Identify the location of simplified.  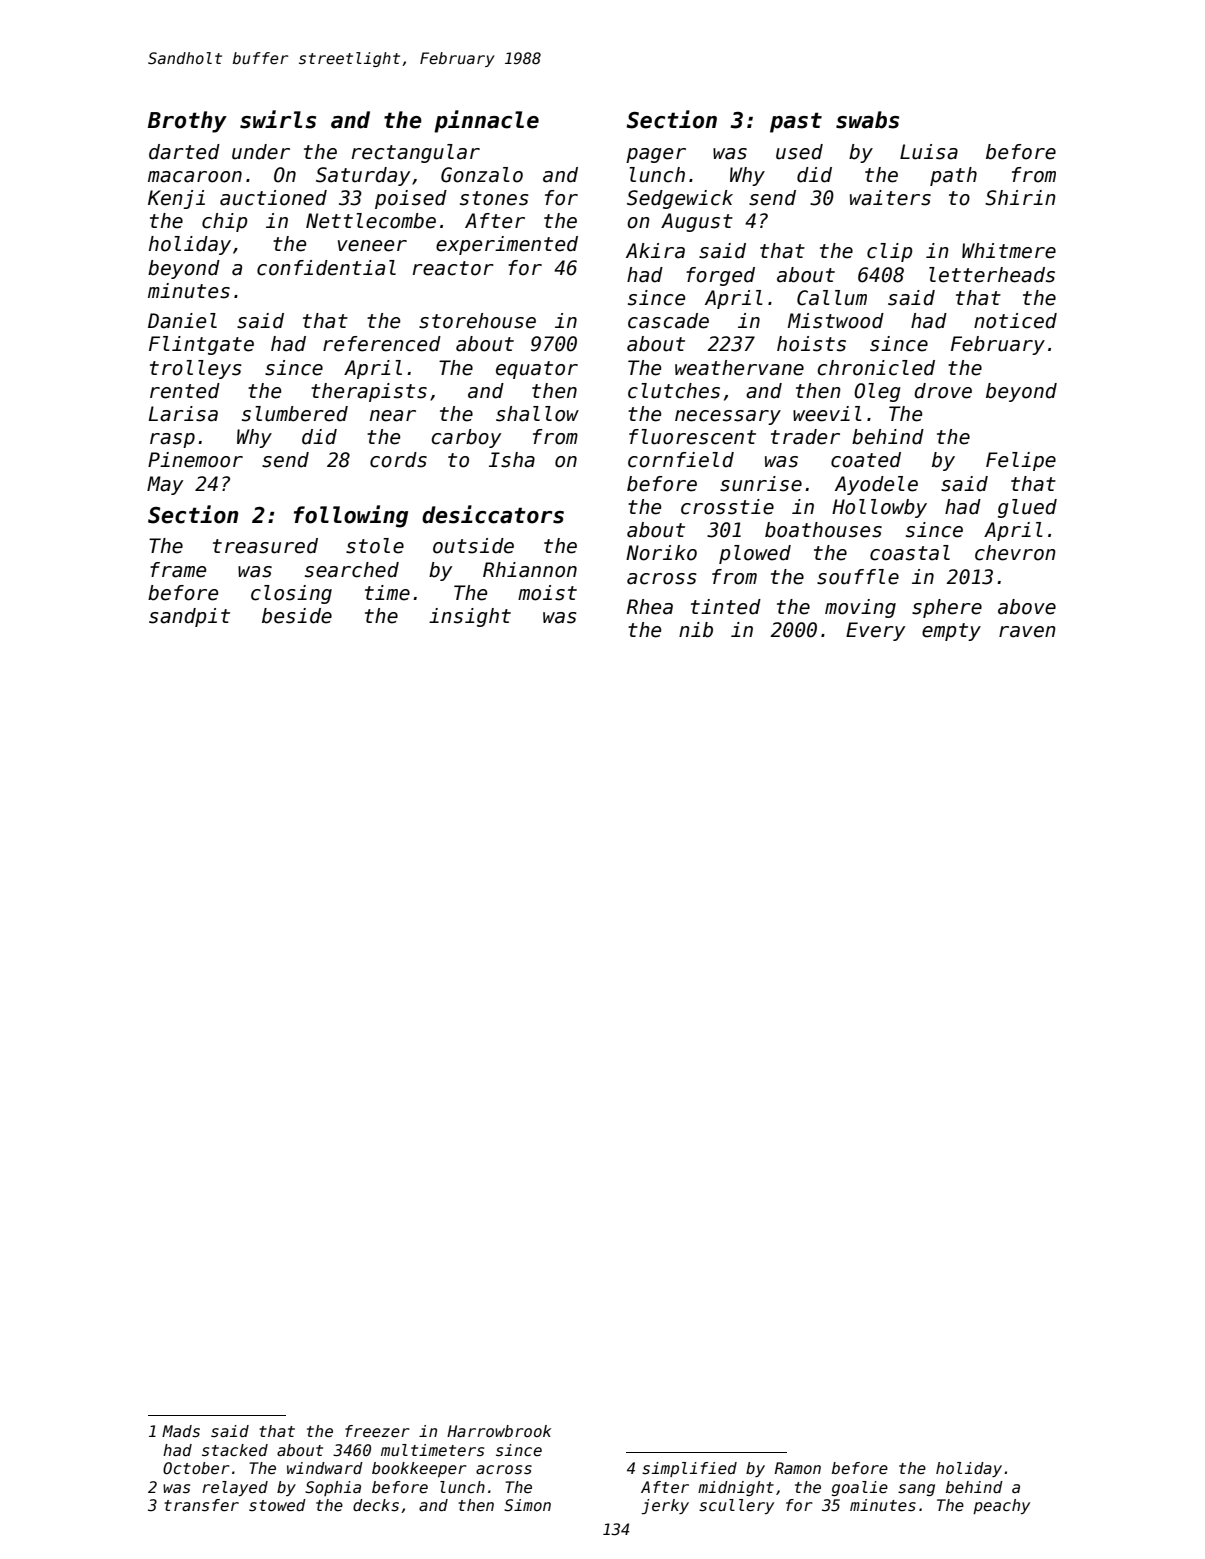
(689, 1469).
